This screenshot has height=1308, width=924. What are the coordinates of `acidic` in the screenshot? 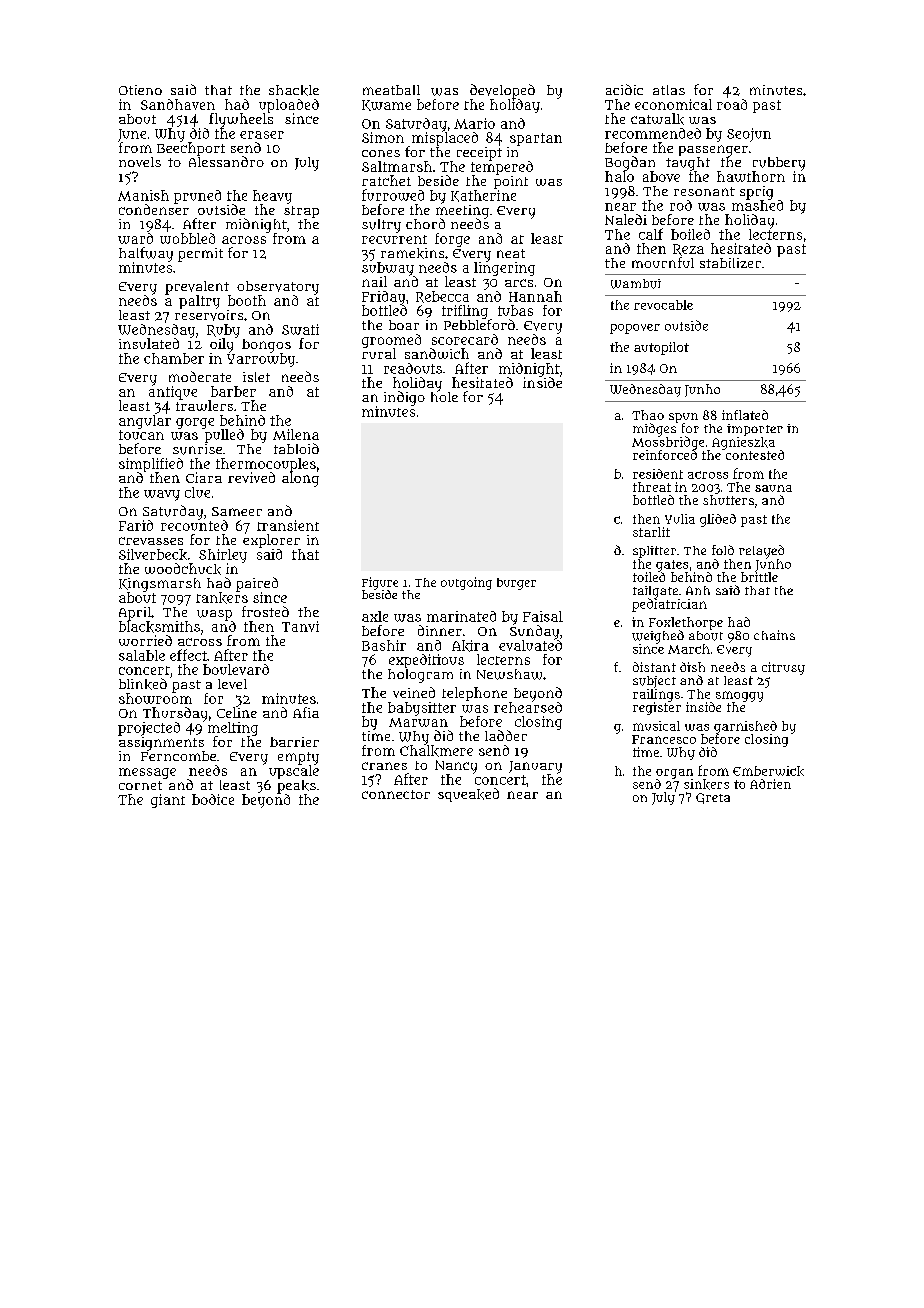 It's located at (624, 89).
